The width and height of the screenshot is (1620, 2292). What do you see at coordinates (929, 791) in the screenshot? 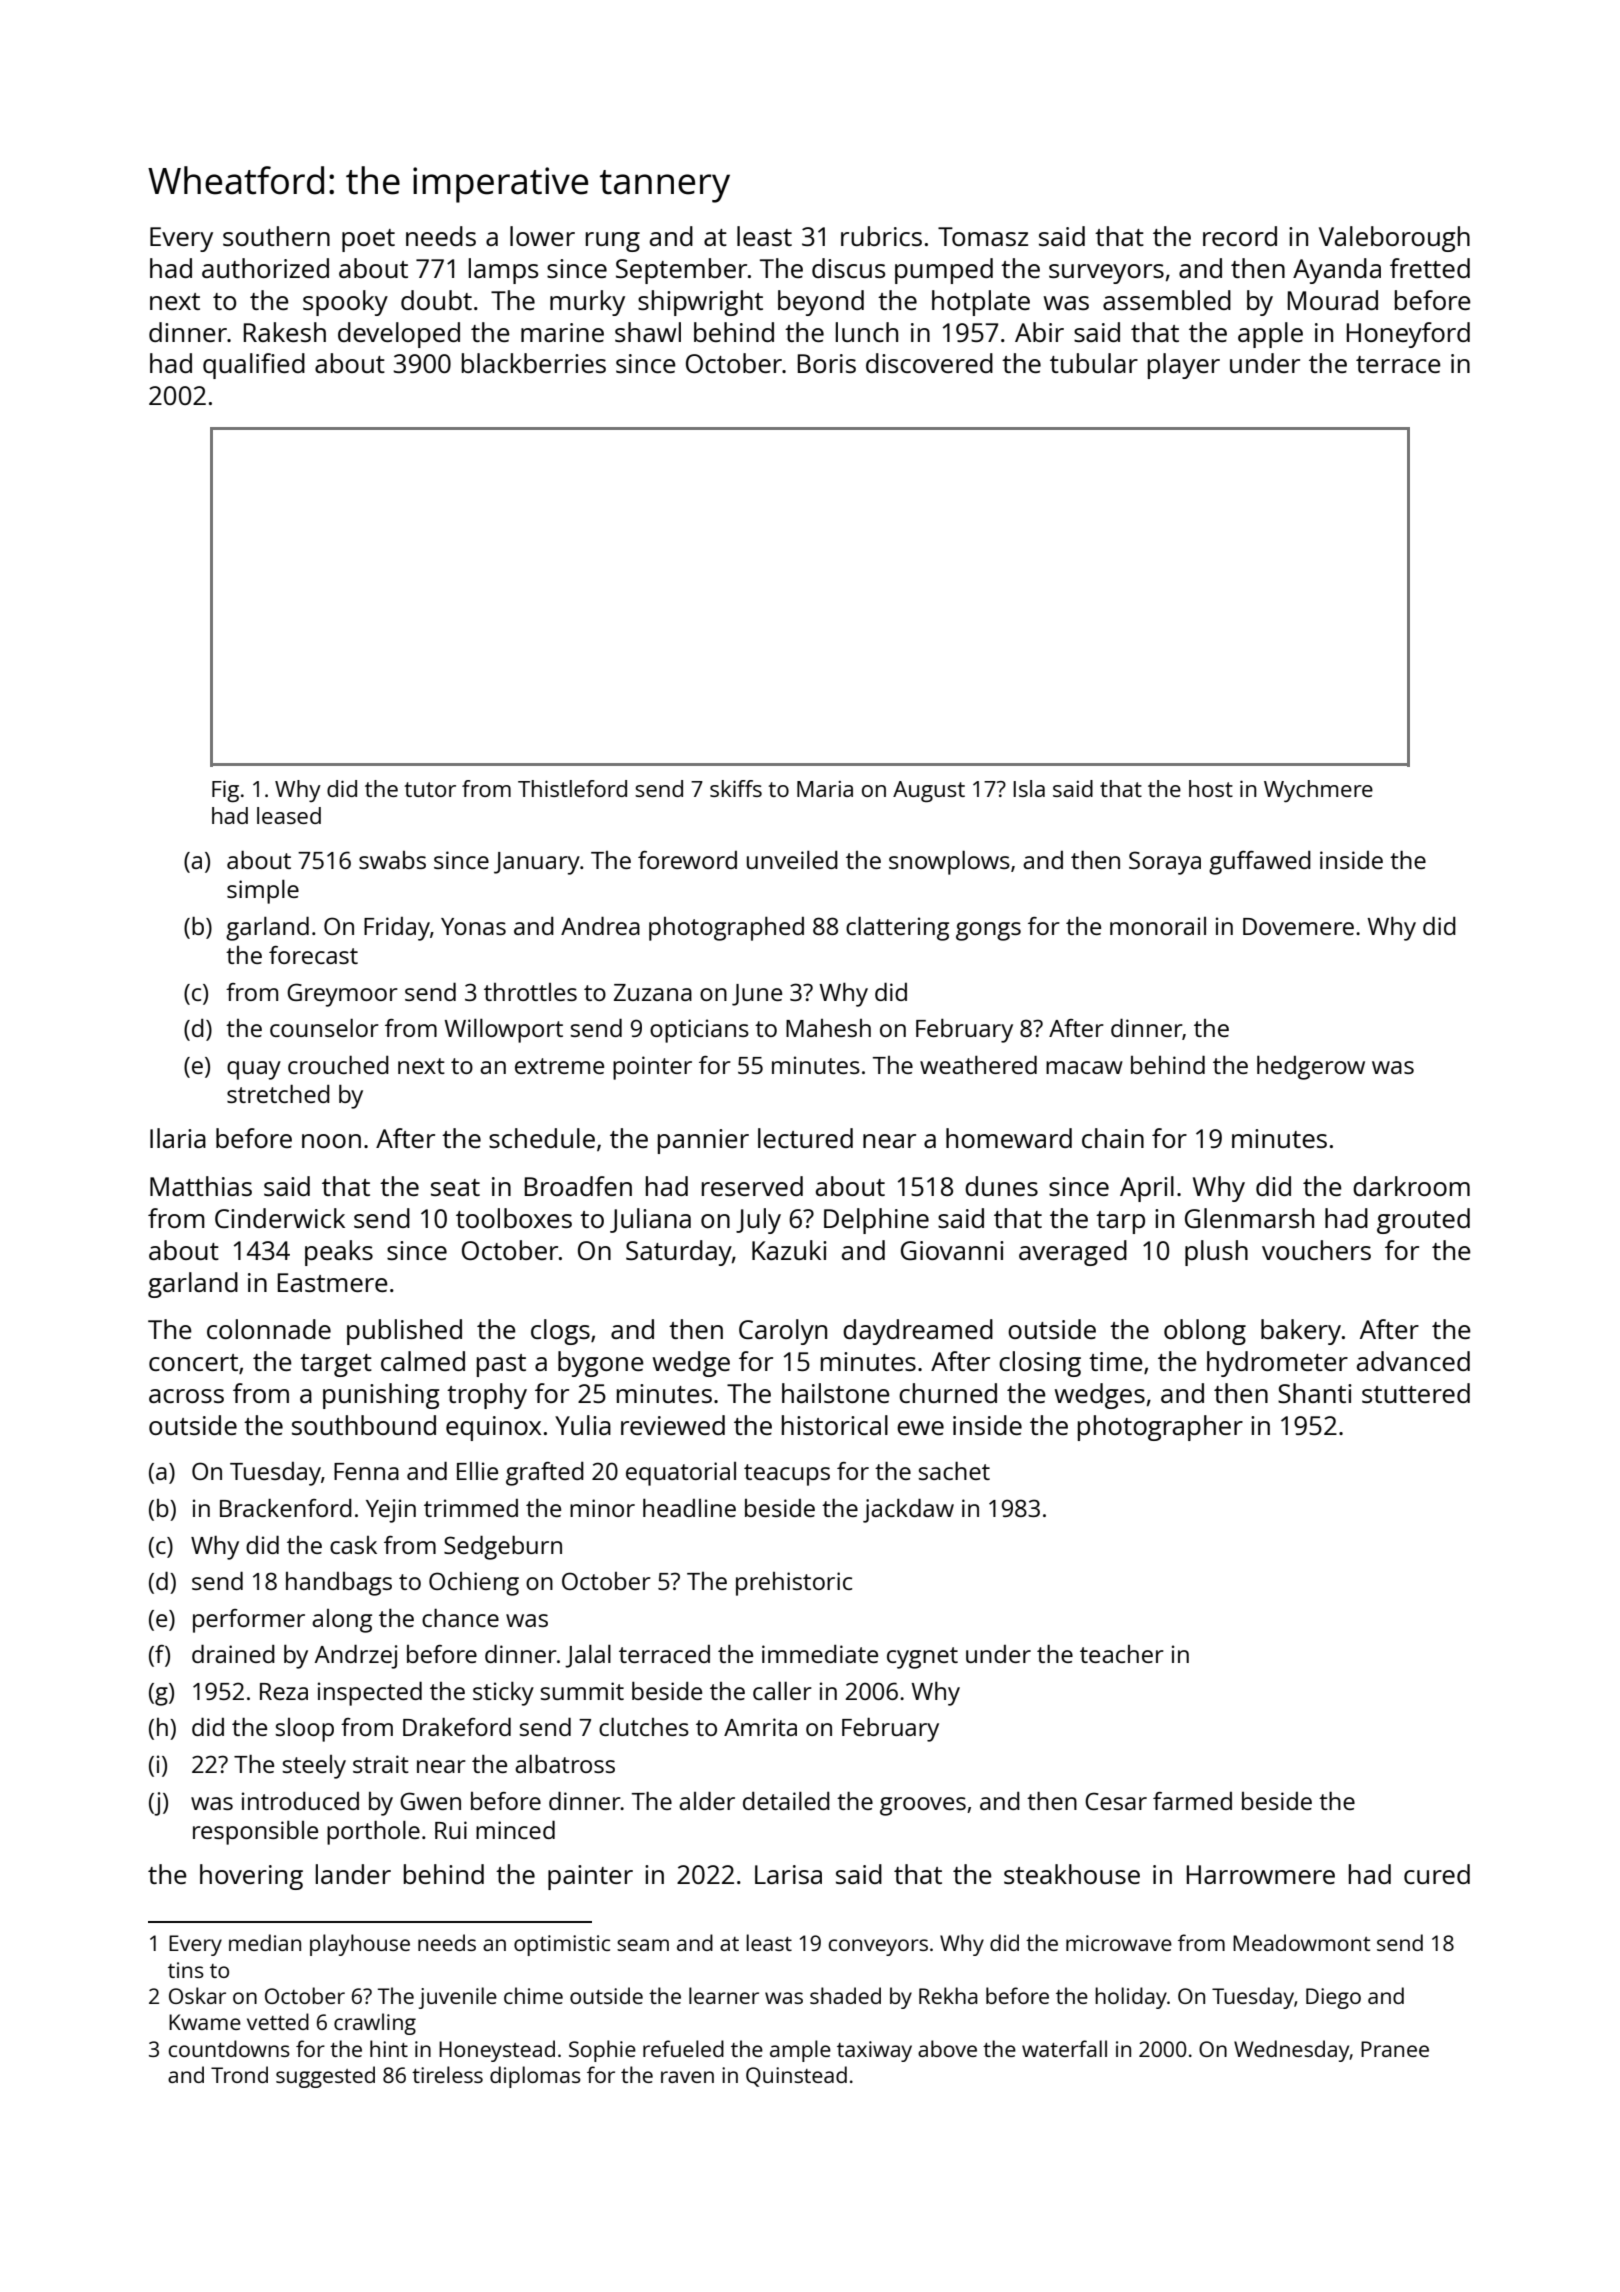
I see `August` at bounding box center [929, 791].
